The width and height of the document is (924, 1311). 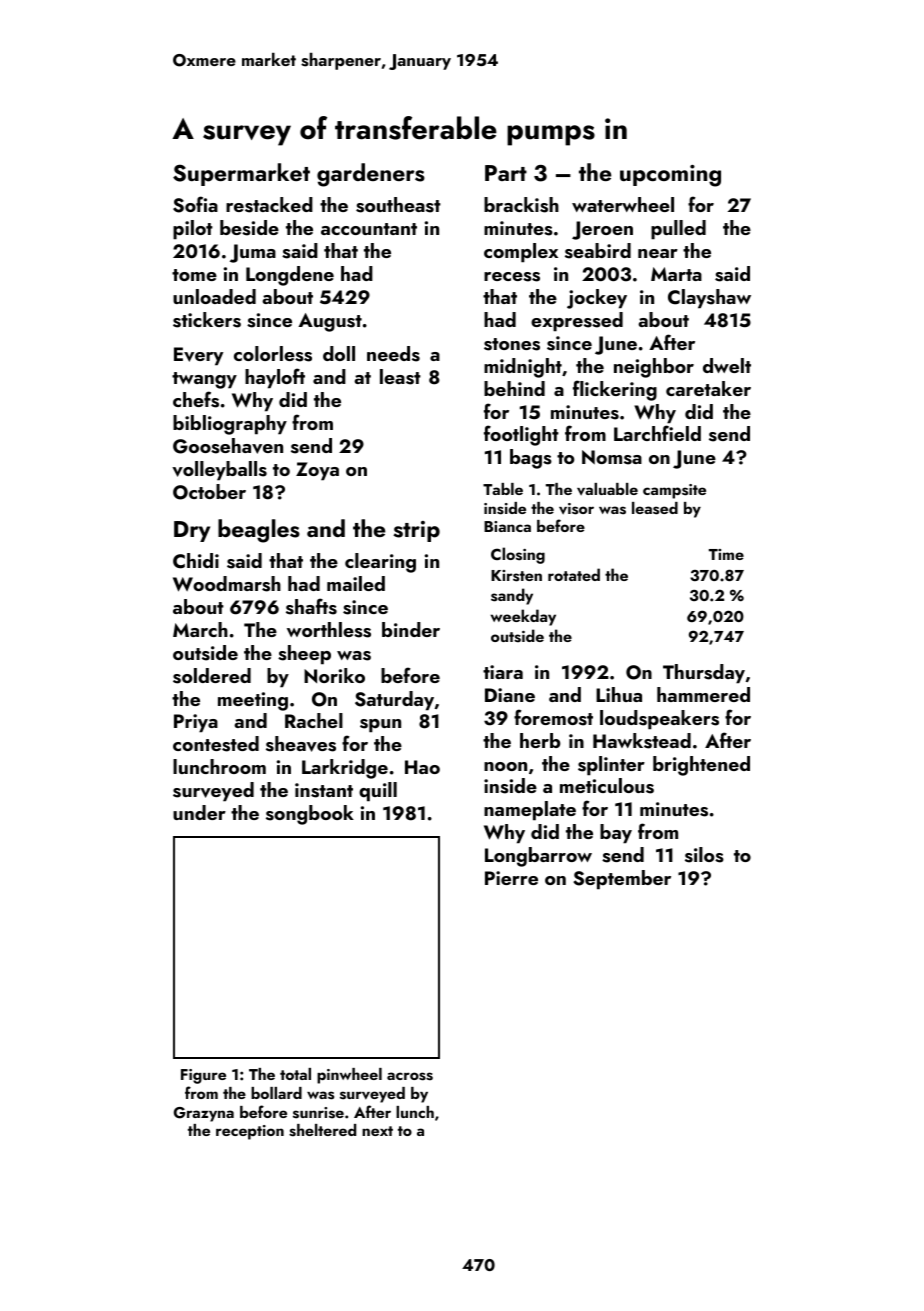 I want to click on doll, so click(x=339, y=353).
